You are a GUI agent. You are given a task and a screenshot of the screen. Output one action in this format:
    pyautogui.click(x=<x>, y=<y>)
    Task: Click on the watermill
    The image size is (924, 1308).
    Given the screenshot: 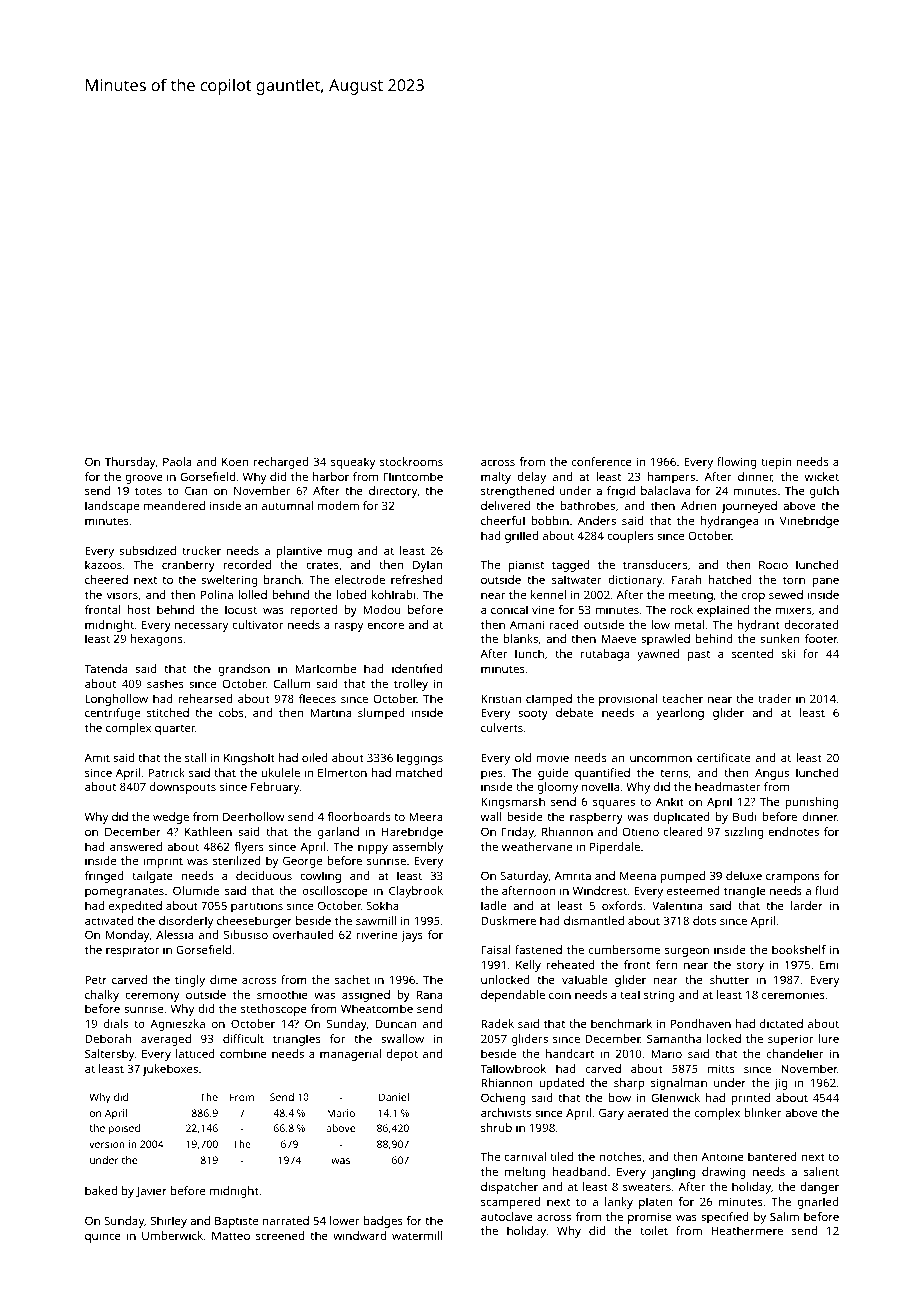 What is the action you would take?
    pyautogui.click(x=417, y=1235)
